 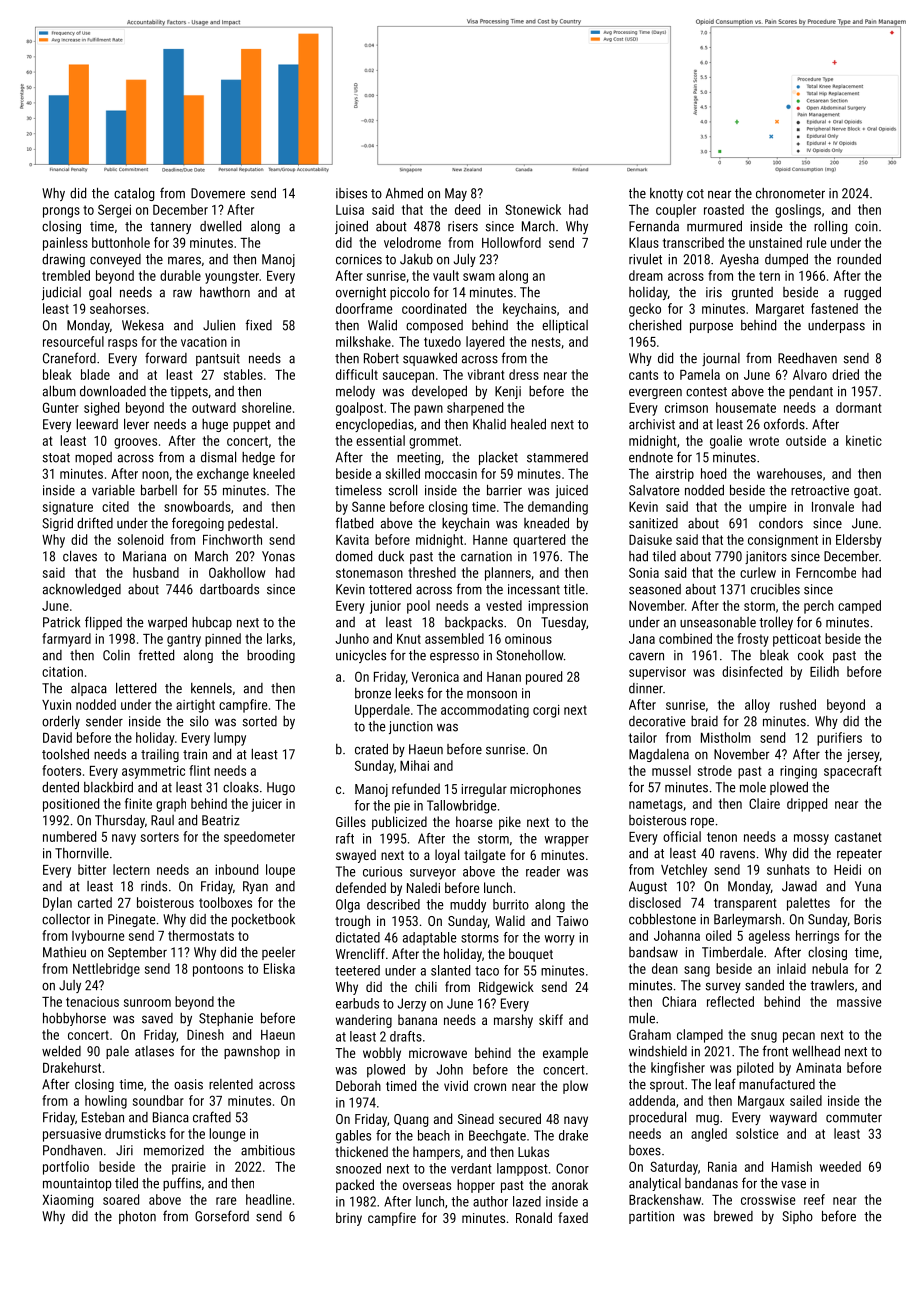 What do you see at coordinates (859, 1002) in the page?
I see `massive` at bounding box center [859, 1002].
